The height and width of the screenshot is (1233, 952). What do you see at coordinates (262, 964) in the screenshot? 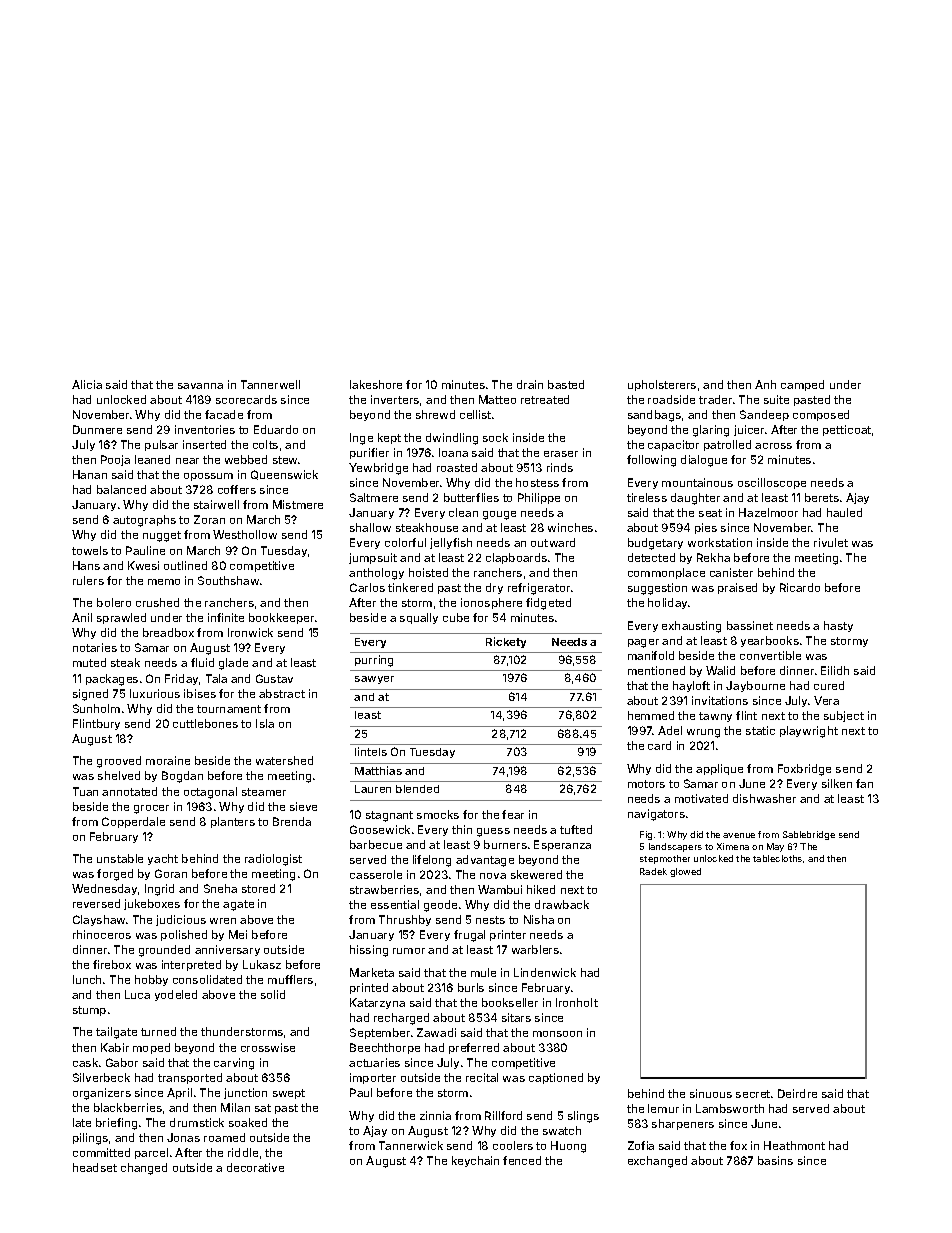
I see `Lukasz` at bounding box center [262, 964].
